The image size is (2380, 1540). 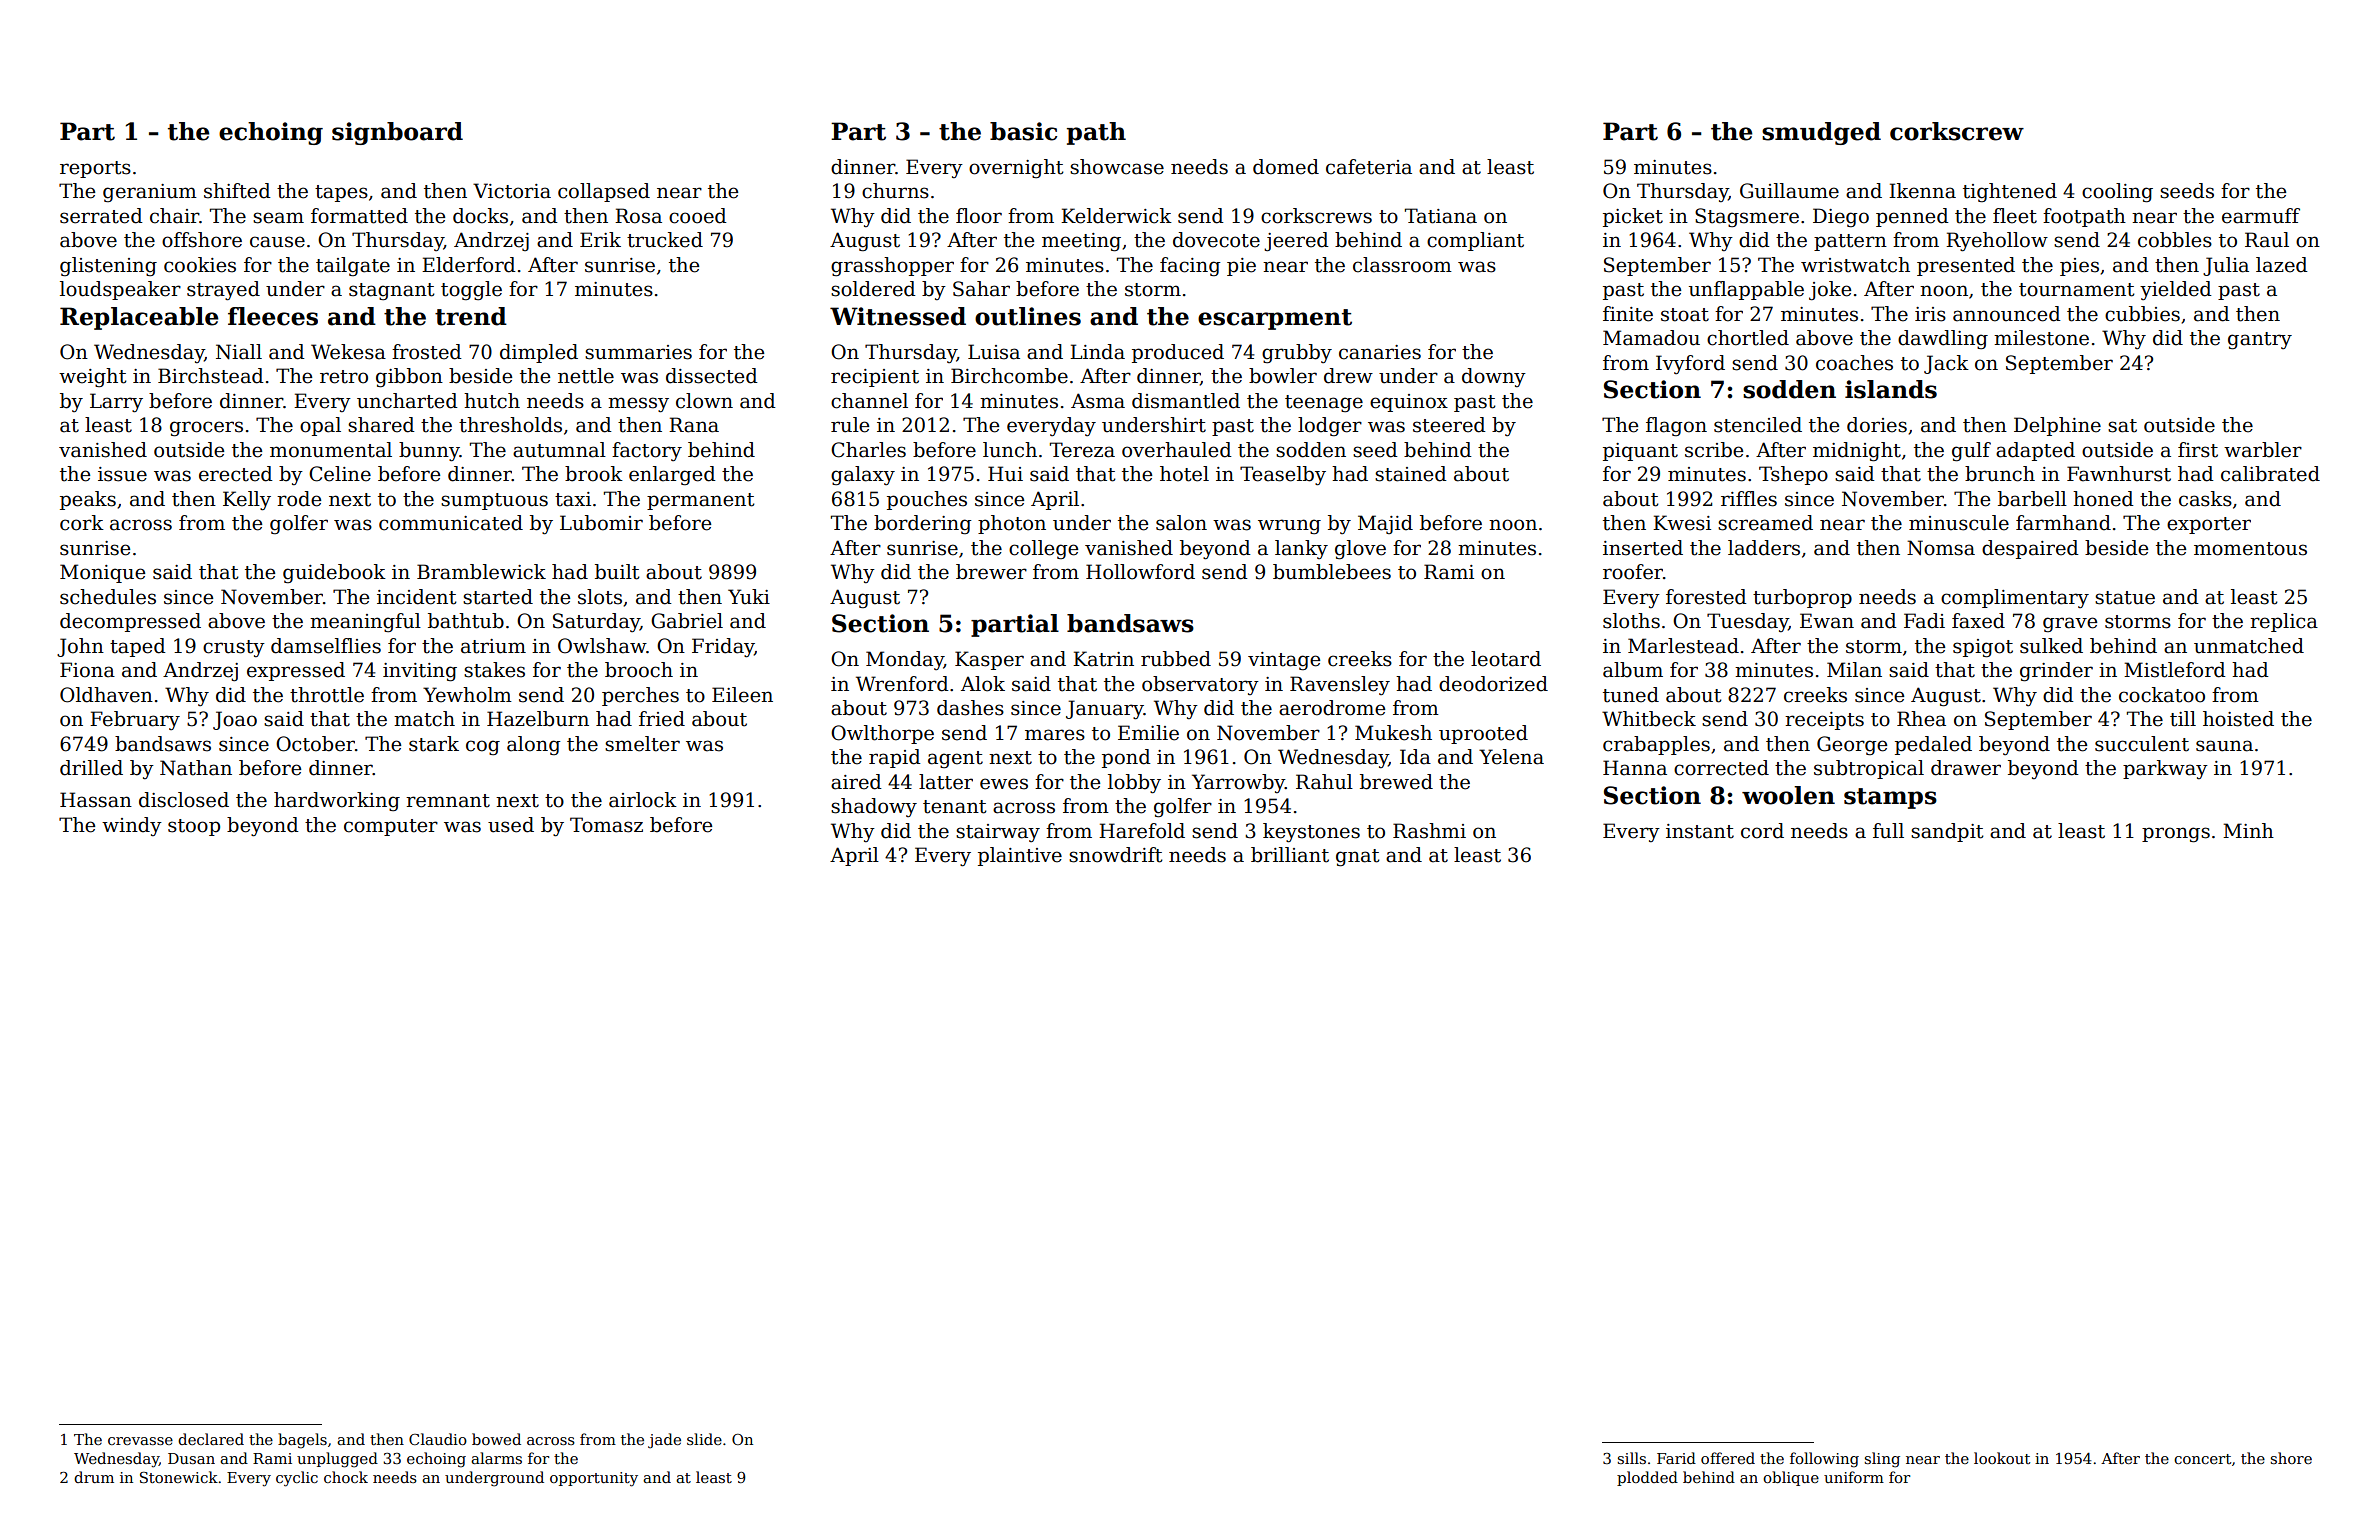 I want to click on gnat, so click(x=1358, y=858).
